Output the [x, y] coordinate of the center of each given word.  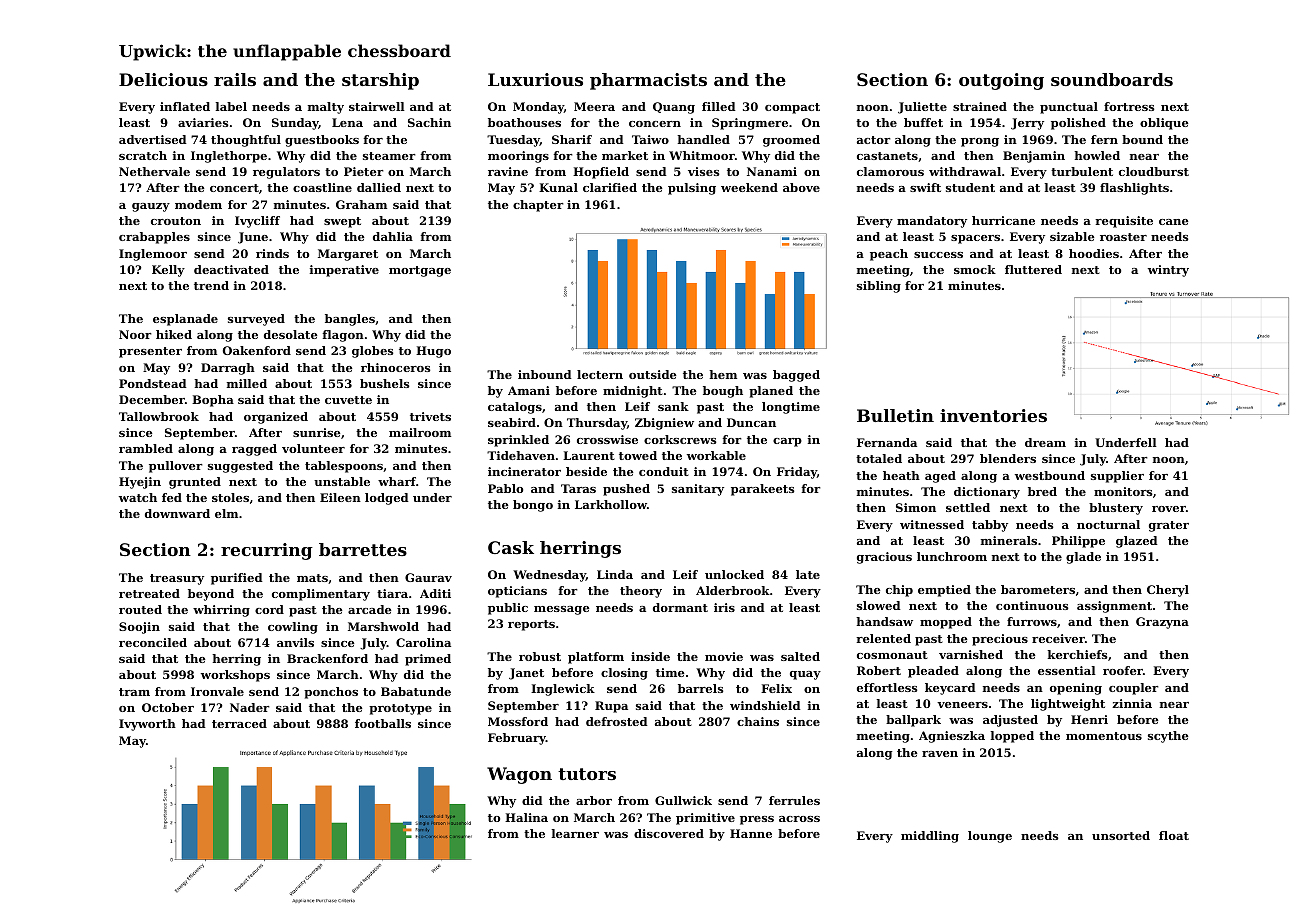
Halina [526, 817]
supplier [1117, 477]
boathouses [524, 122]
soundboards [1112, 79]
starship [380, 81]
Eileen [340, 497]
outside [653, 374]
